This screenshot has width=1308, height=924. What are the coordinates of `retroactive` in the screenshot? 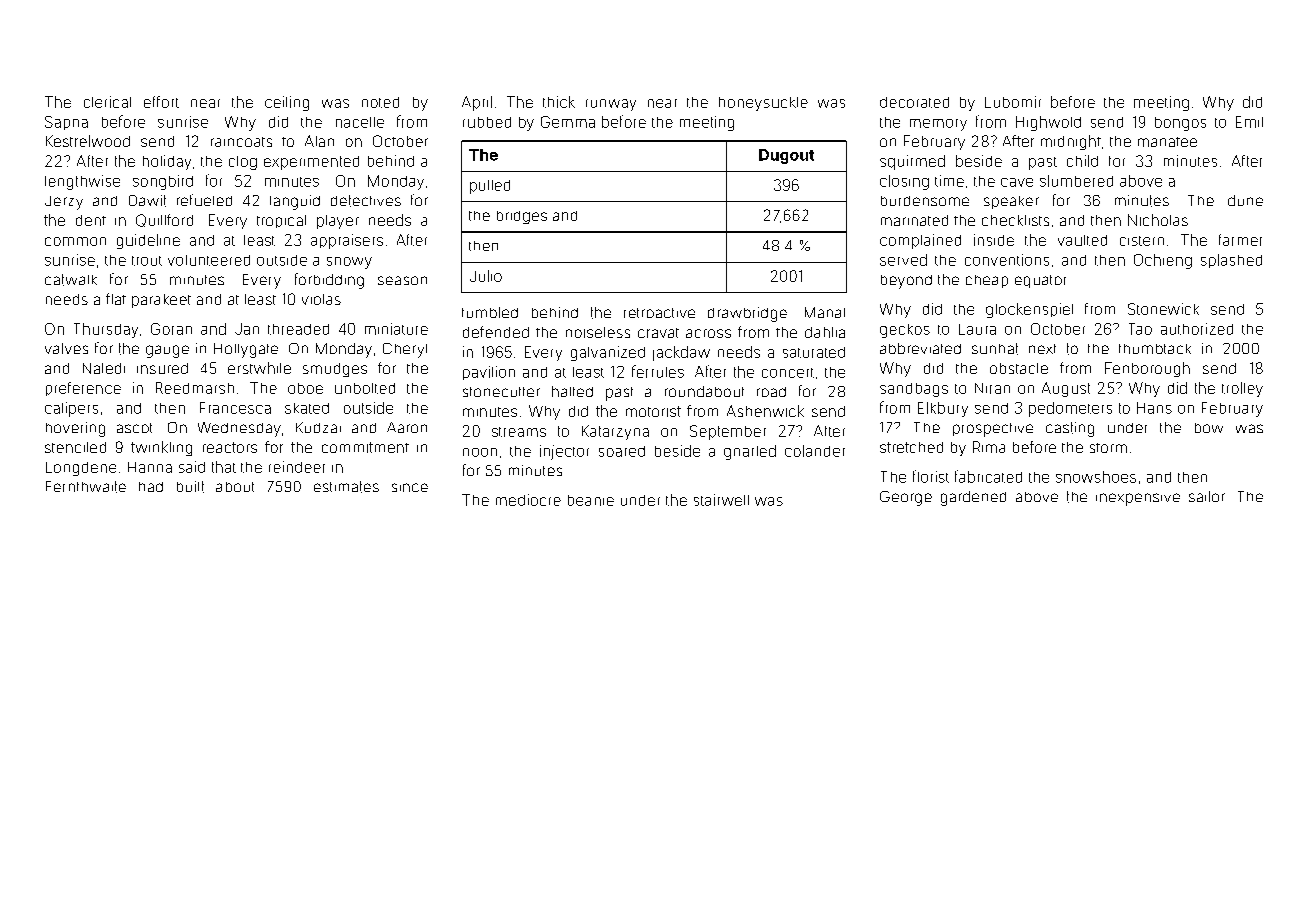 It's located at (659, 313).
